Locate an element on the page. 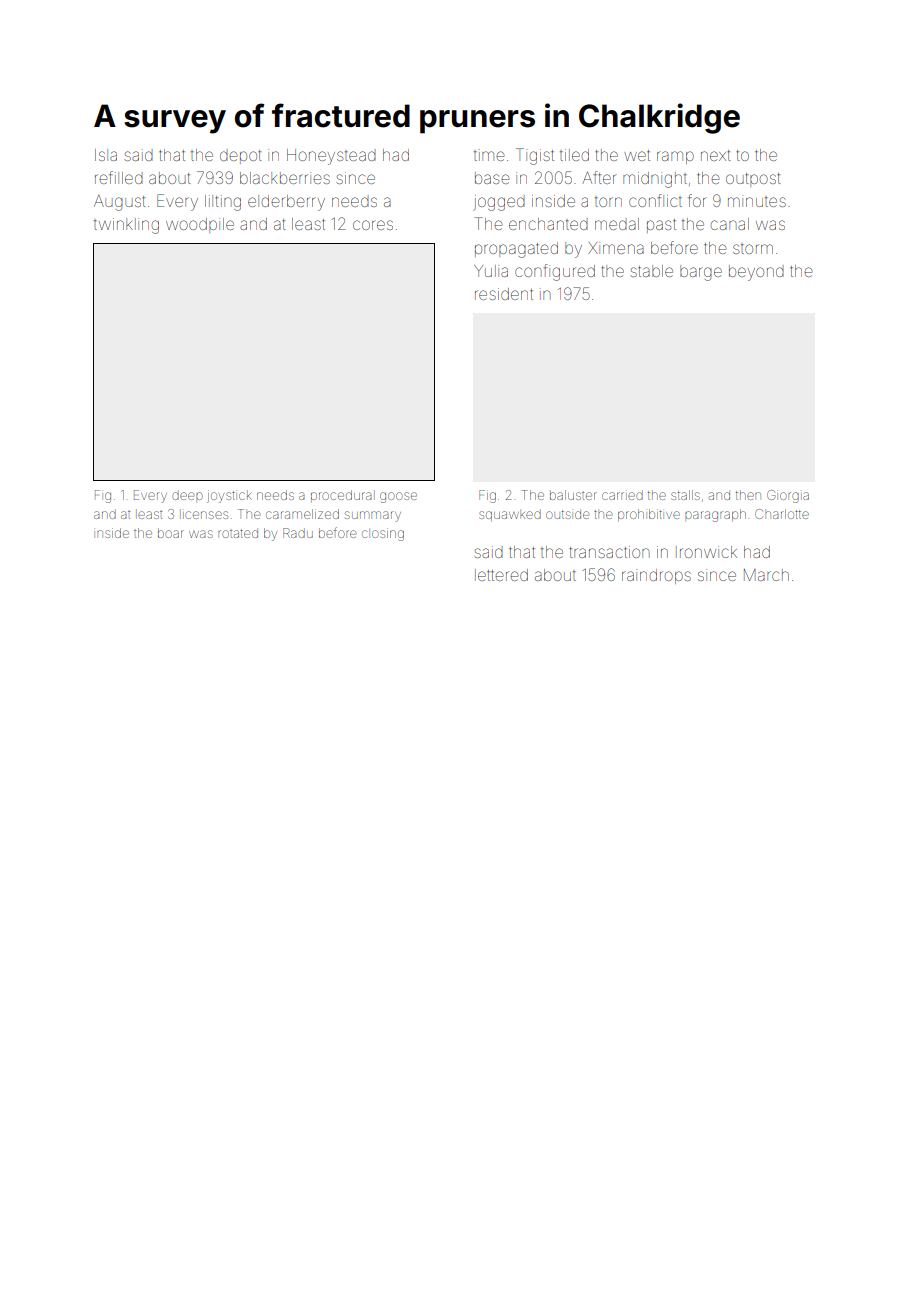  twinkling is located at coordinates (126, 226).
